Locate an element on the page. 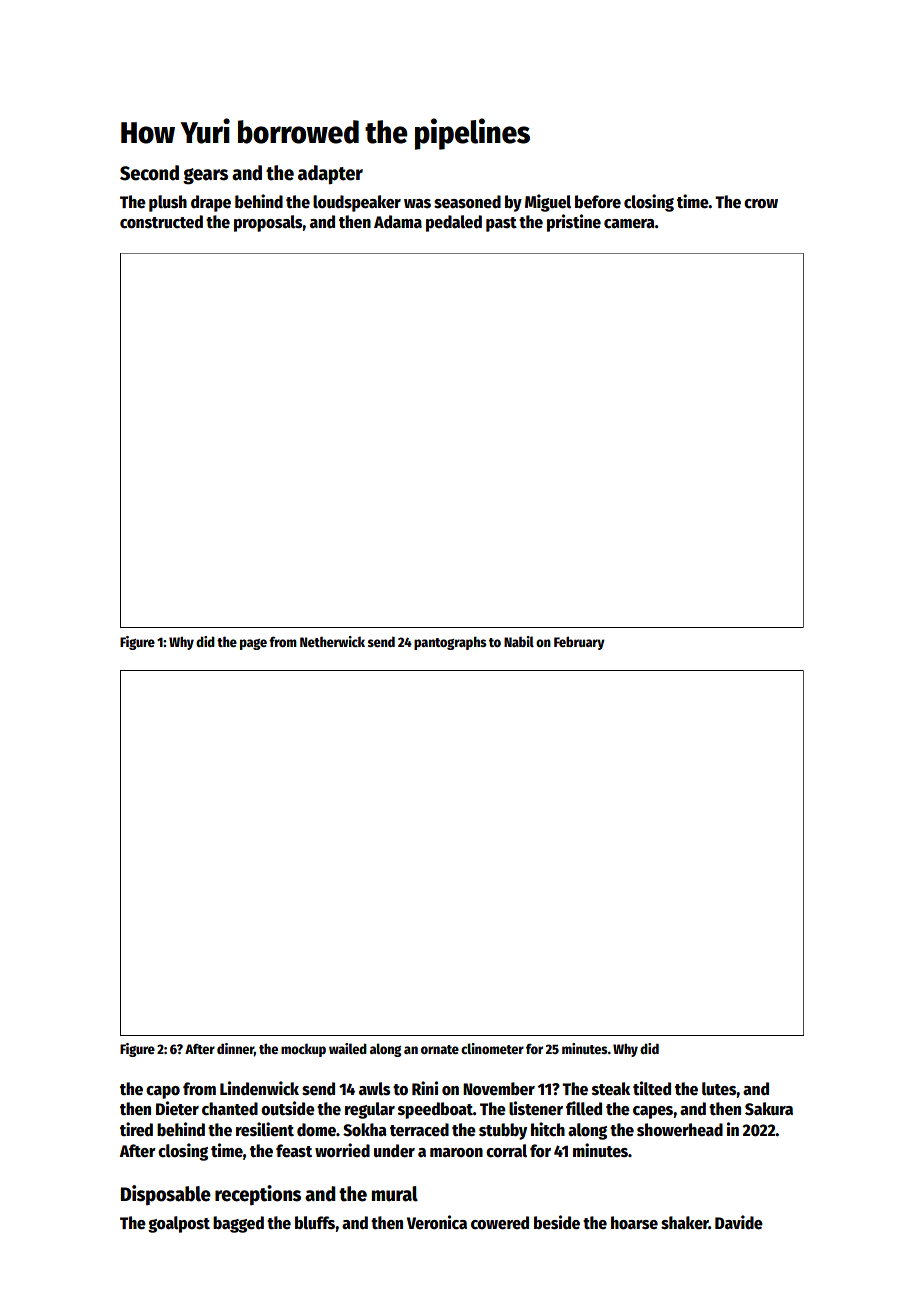  Sakura is located at coordinates (769, 1109).
